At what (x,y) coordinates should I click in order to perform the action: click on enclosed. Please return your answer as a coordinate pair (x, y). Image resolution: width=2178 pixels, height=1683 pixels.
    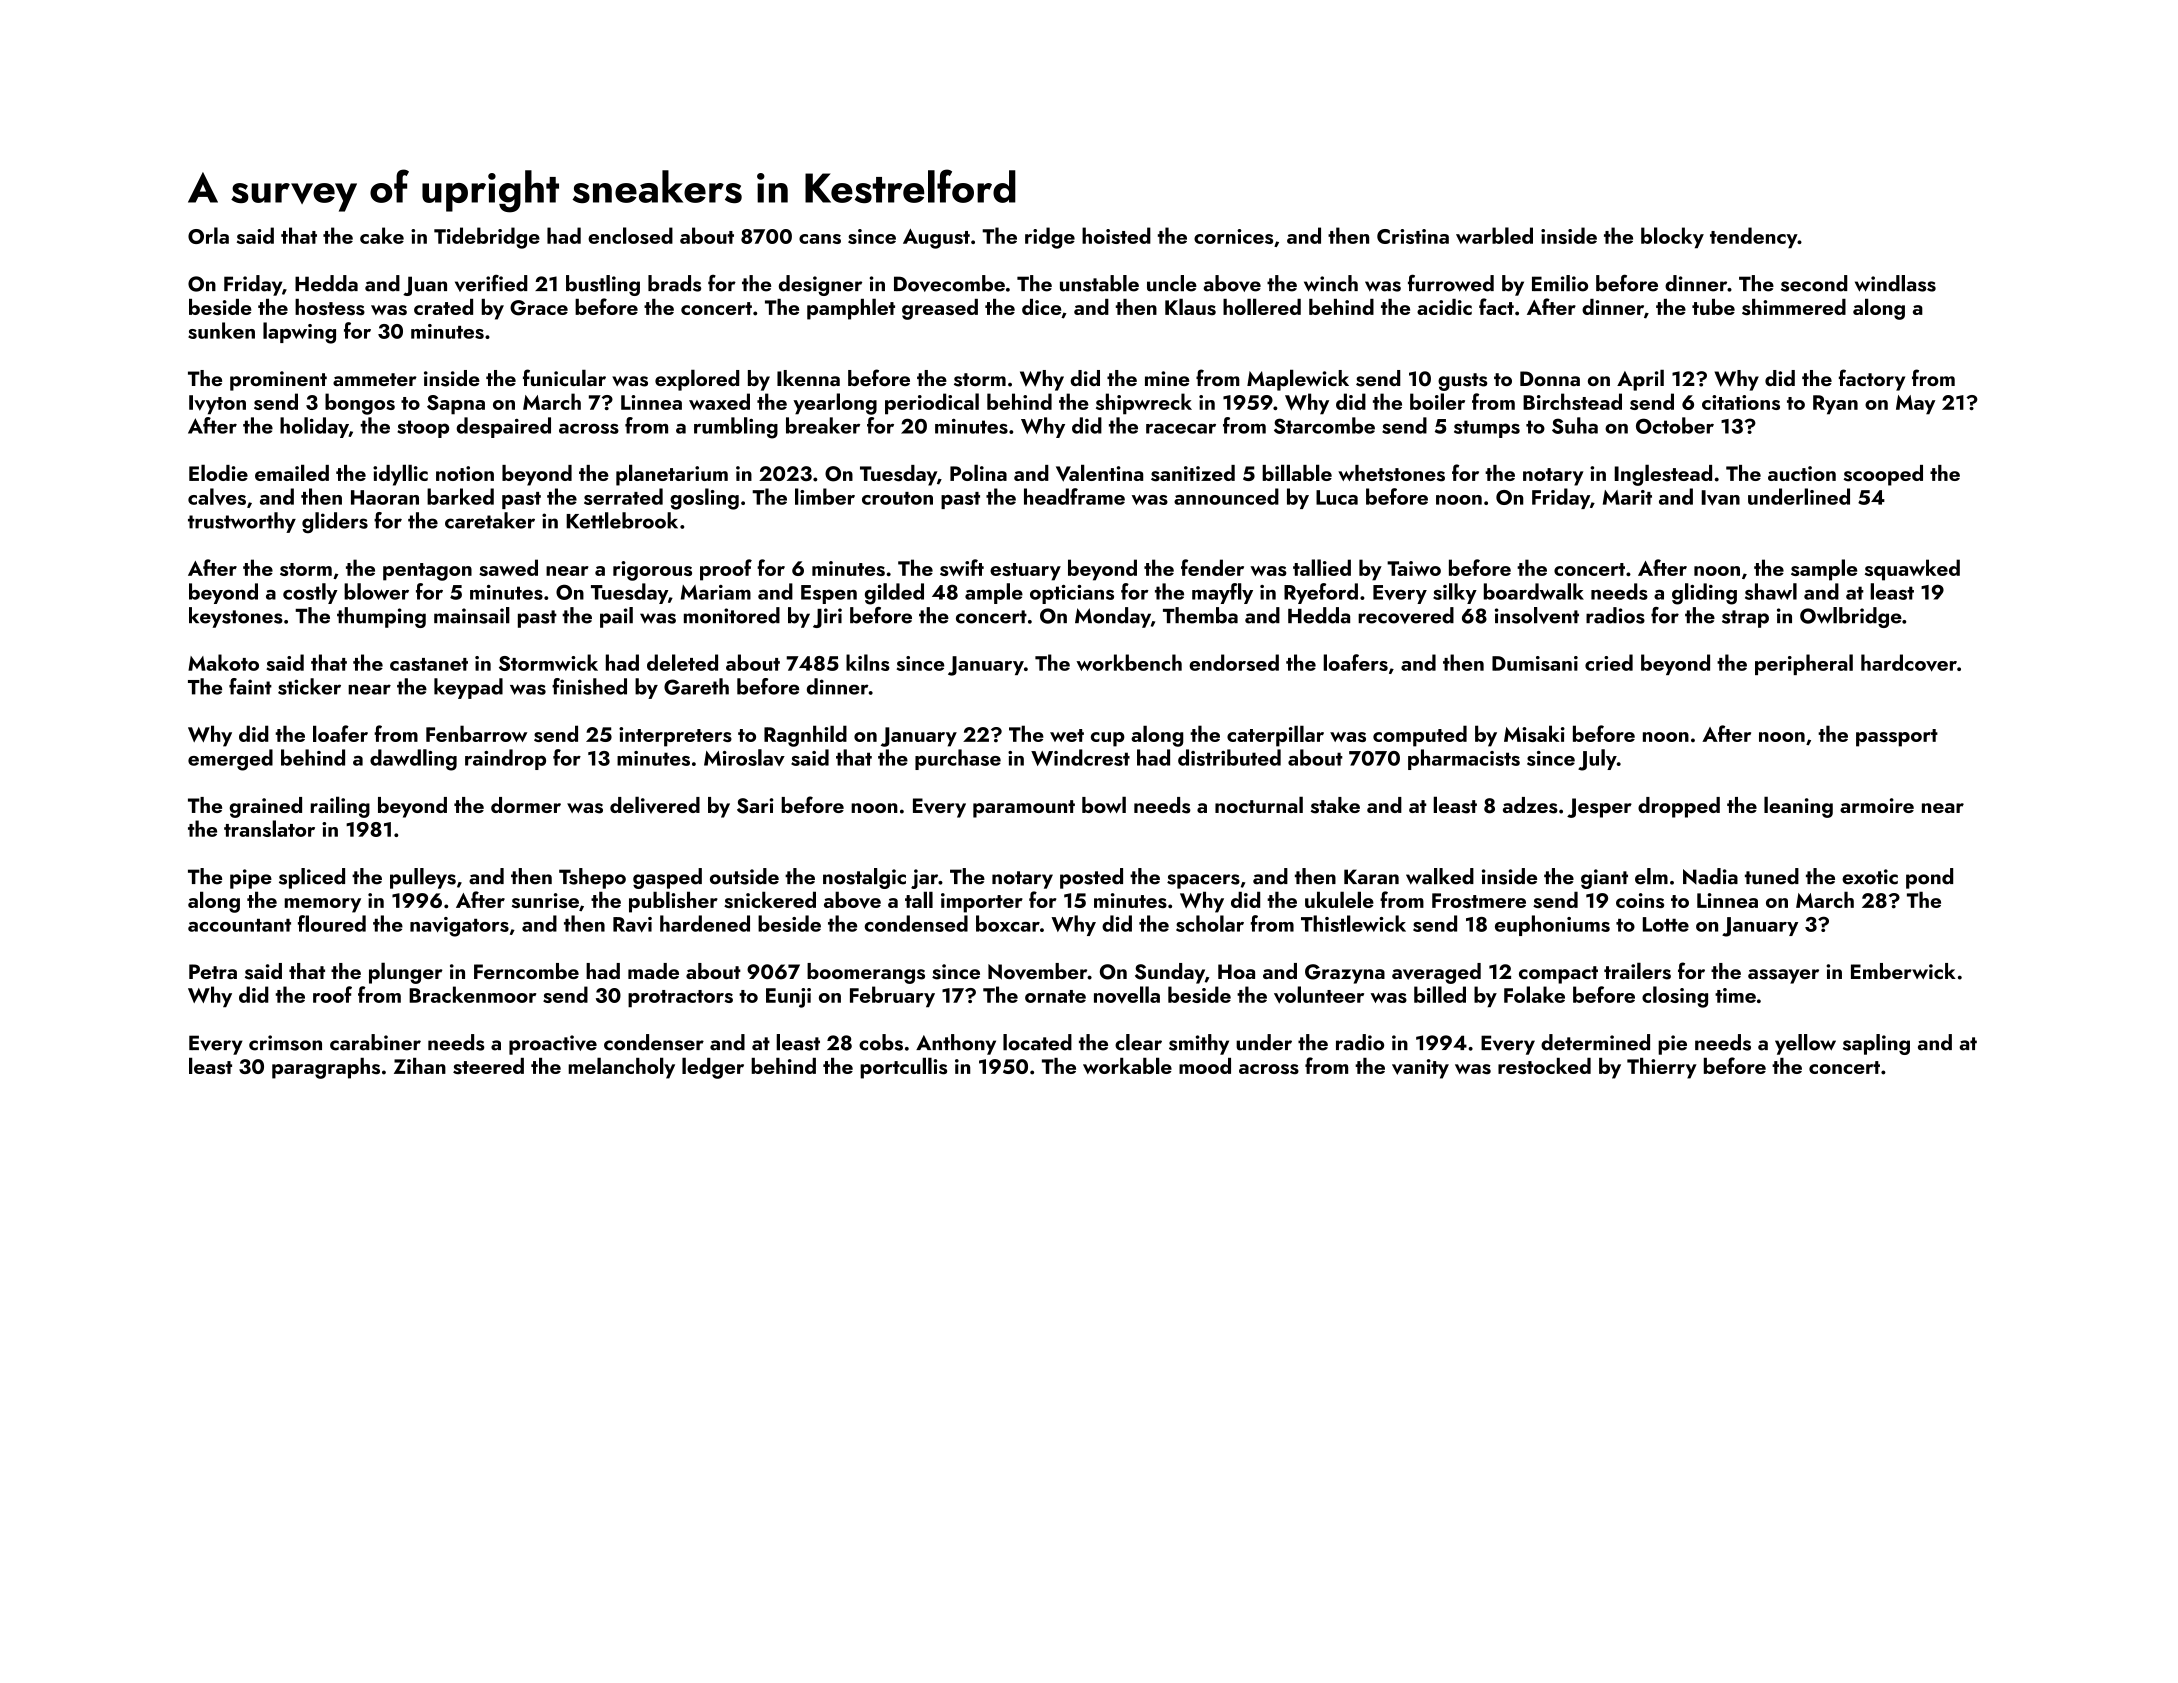
    Looking at the image, I should click on (630, 235).
